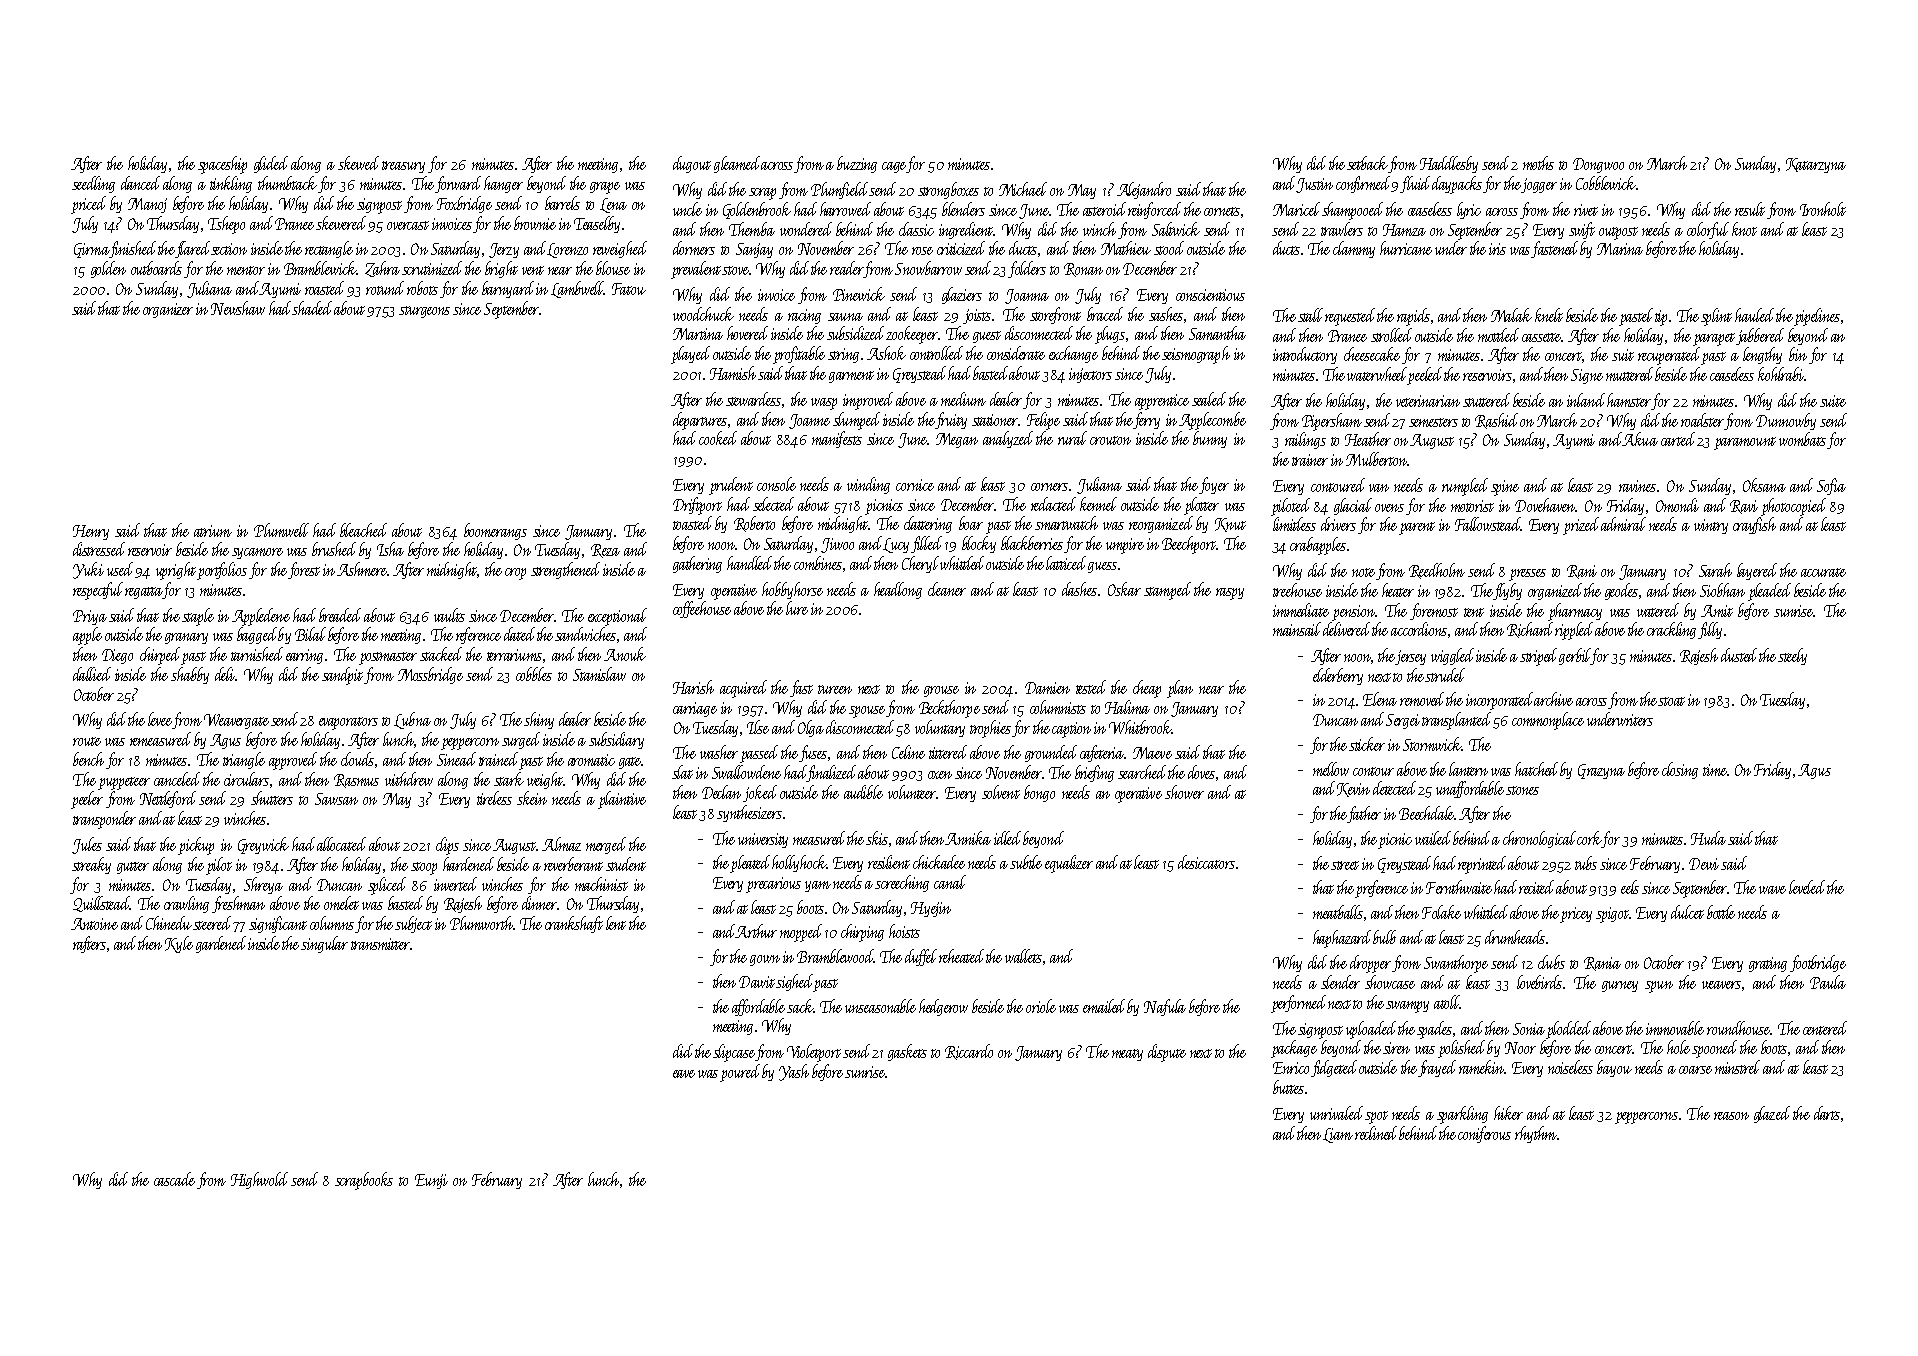  Describe the element at coordinates (1338, 1135) in the image. I see `Liam` at that location.
